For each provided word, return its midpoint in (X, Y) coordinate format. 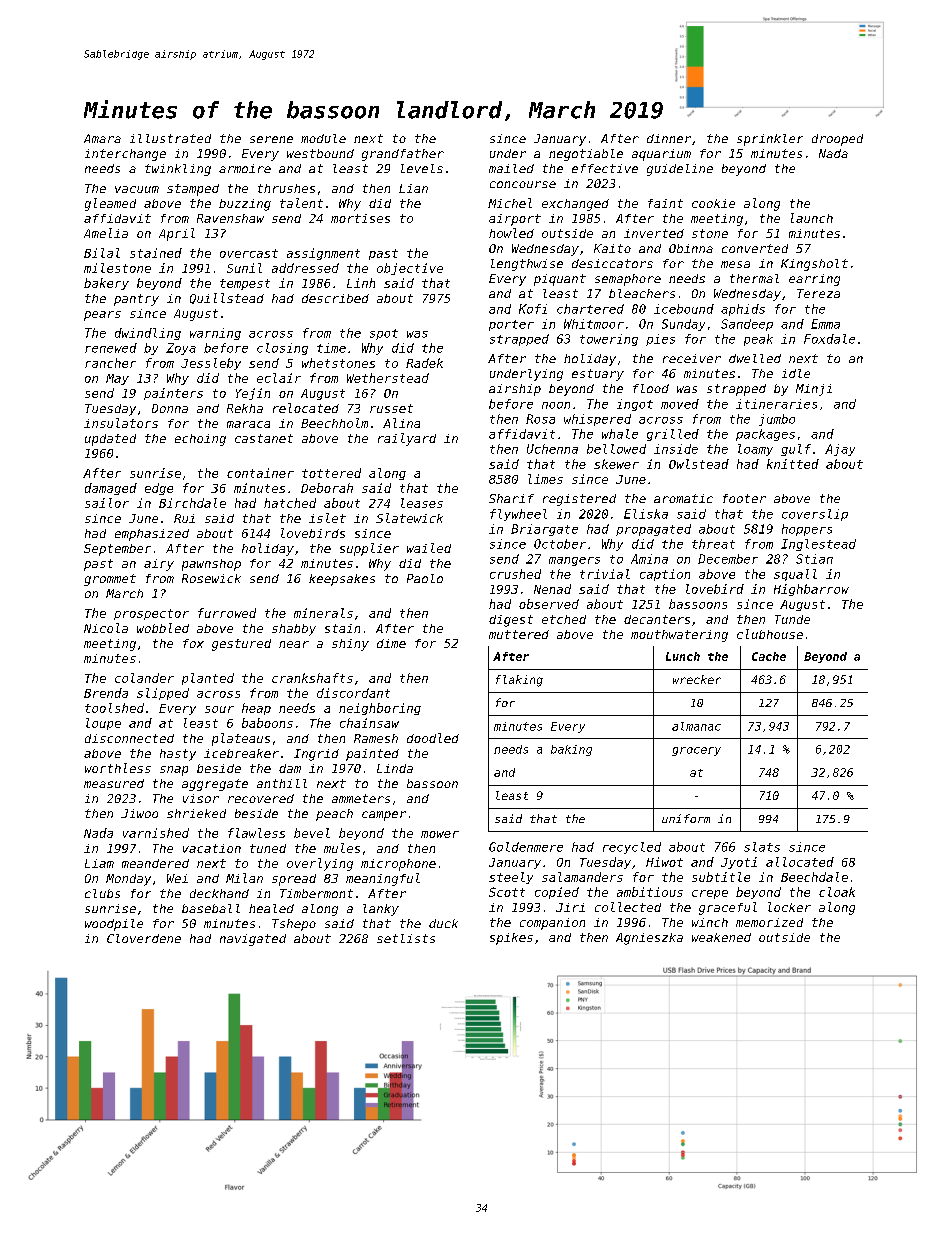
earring (814, 280)
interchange (125, 155)
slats (762, 847)
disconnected (129, 738)
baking (571, 750)
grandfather (403, 155)
